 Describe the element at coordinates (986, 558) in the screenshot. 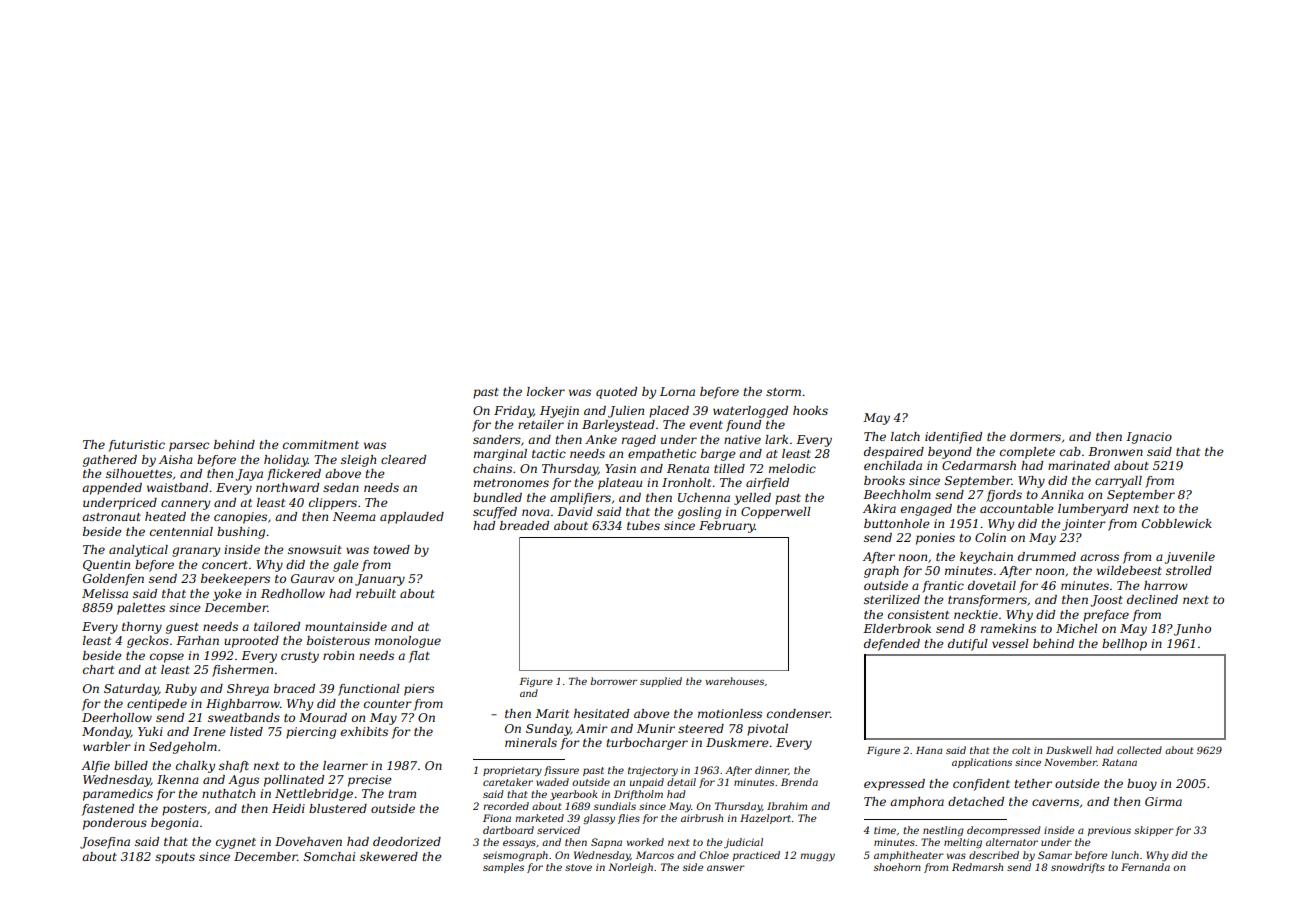

I see `keychain` at that location.
